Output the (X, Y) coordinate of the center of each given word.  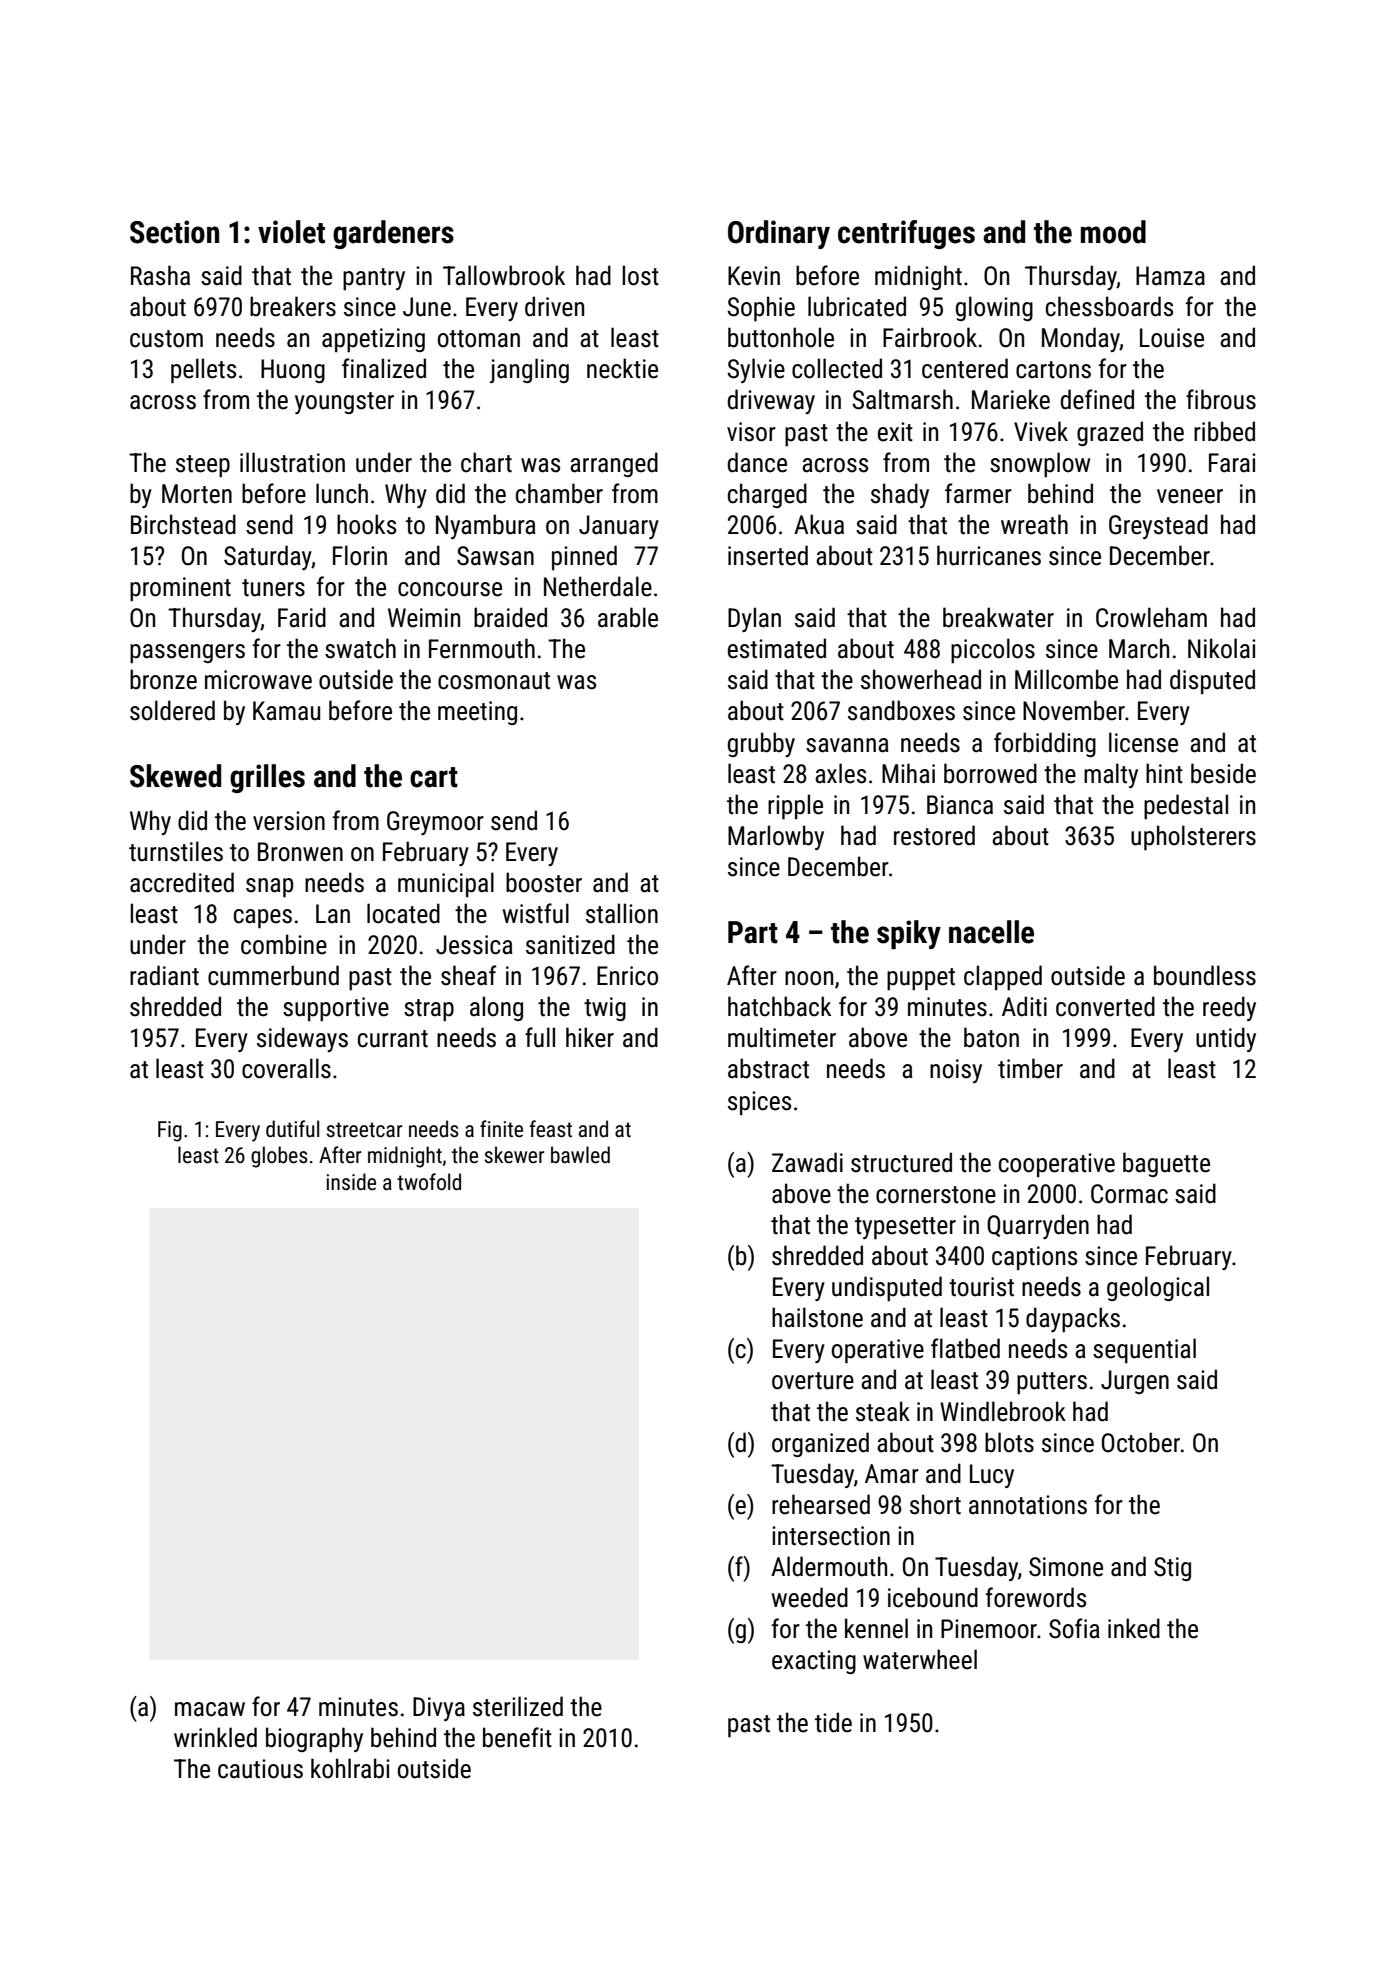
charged (767, 495)
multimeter (782, 1037)
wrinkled (215, 1737)
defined (1097, 399)
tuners (273, 588)
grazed (1110, 433)
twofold (429, 1181)
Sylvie (756, 370)
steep (203, 466)
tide (833, 1722)
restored (934, 835)
